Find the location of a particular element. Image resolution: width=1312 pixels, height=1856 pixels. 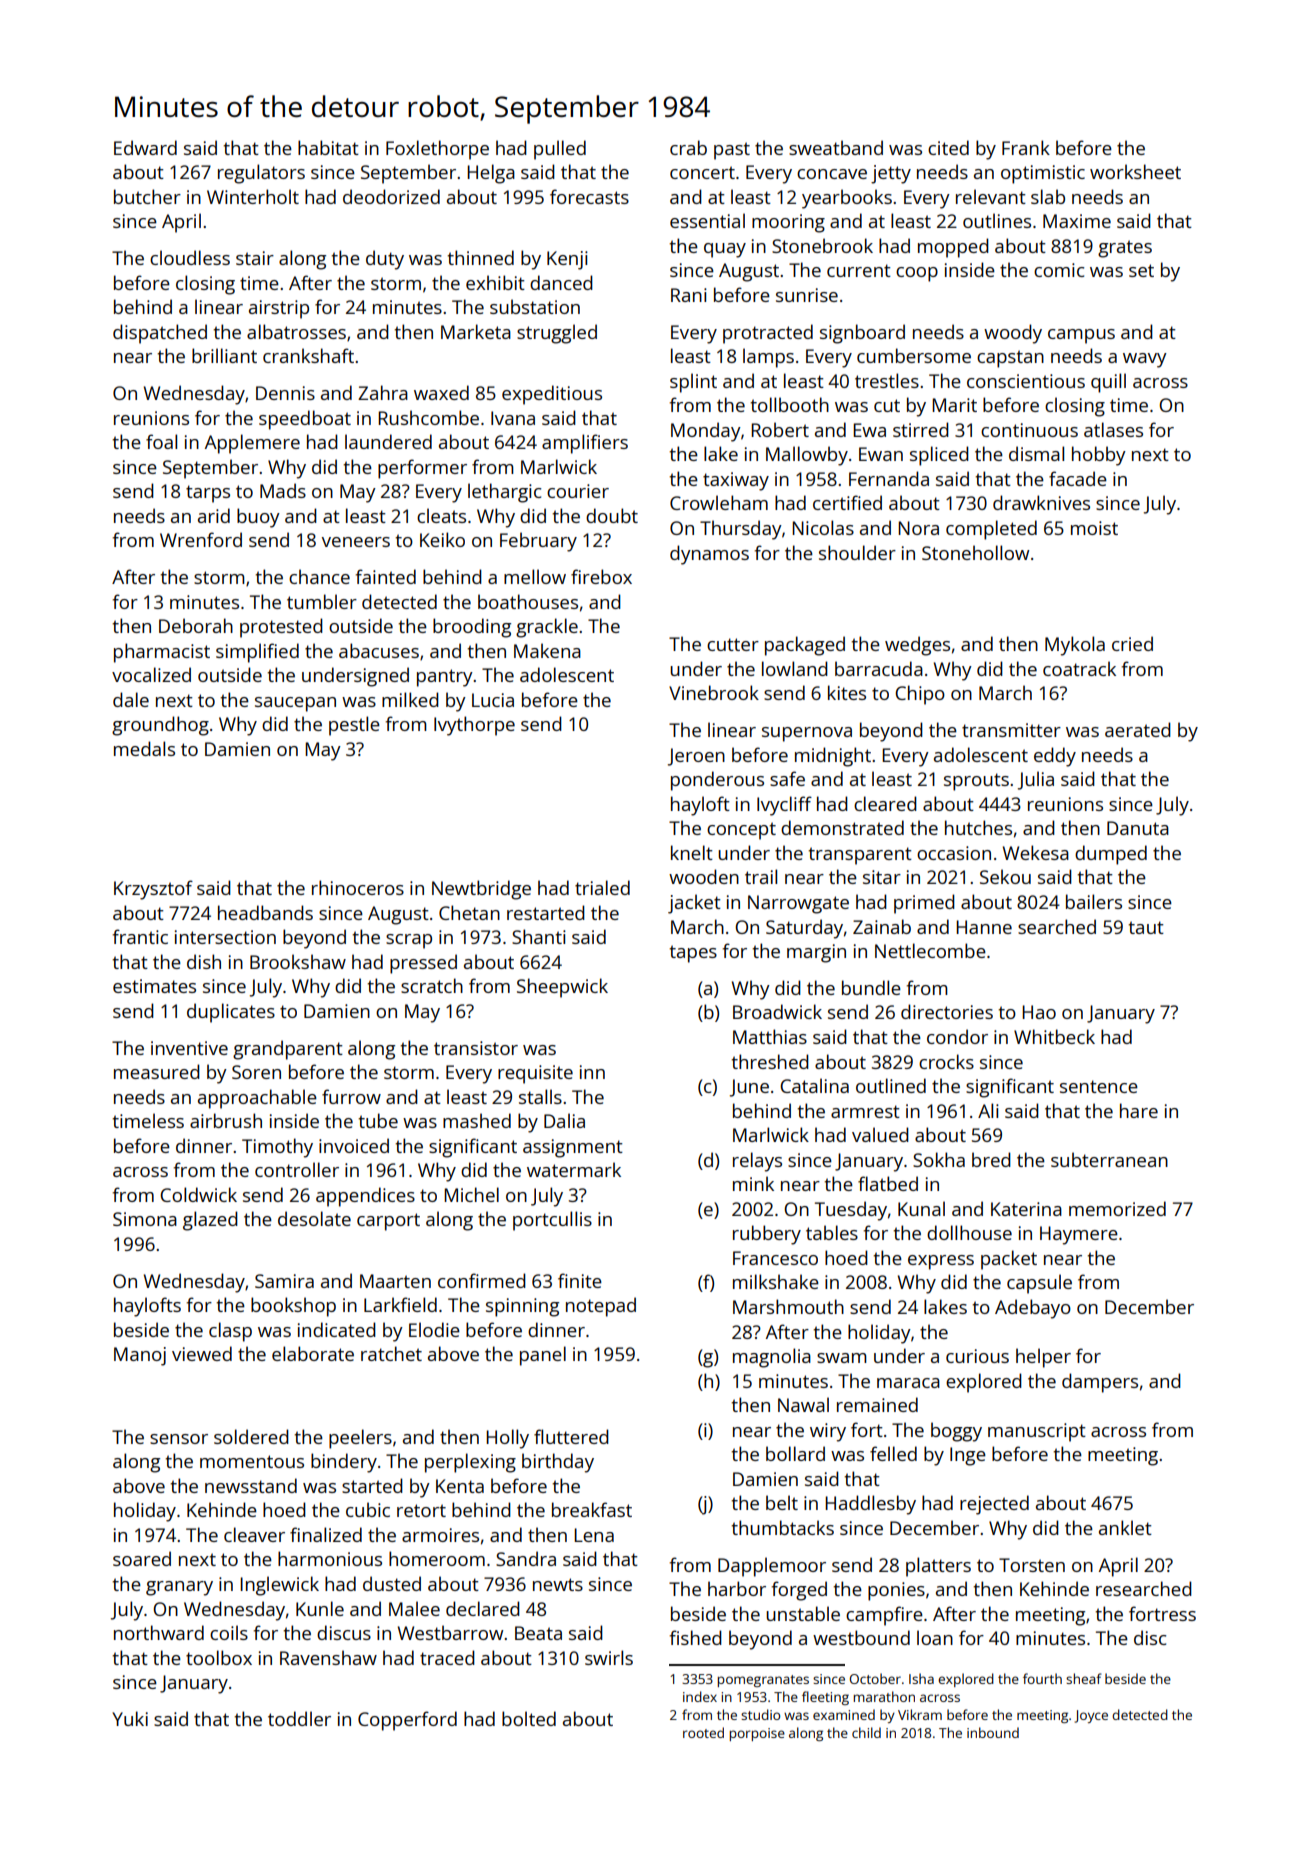

hutches is located at coordinates (978, 827).
